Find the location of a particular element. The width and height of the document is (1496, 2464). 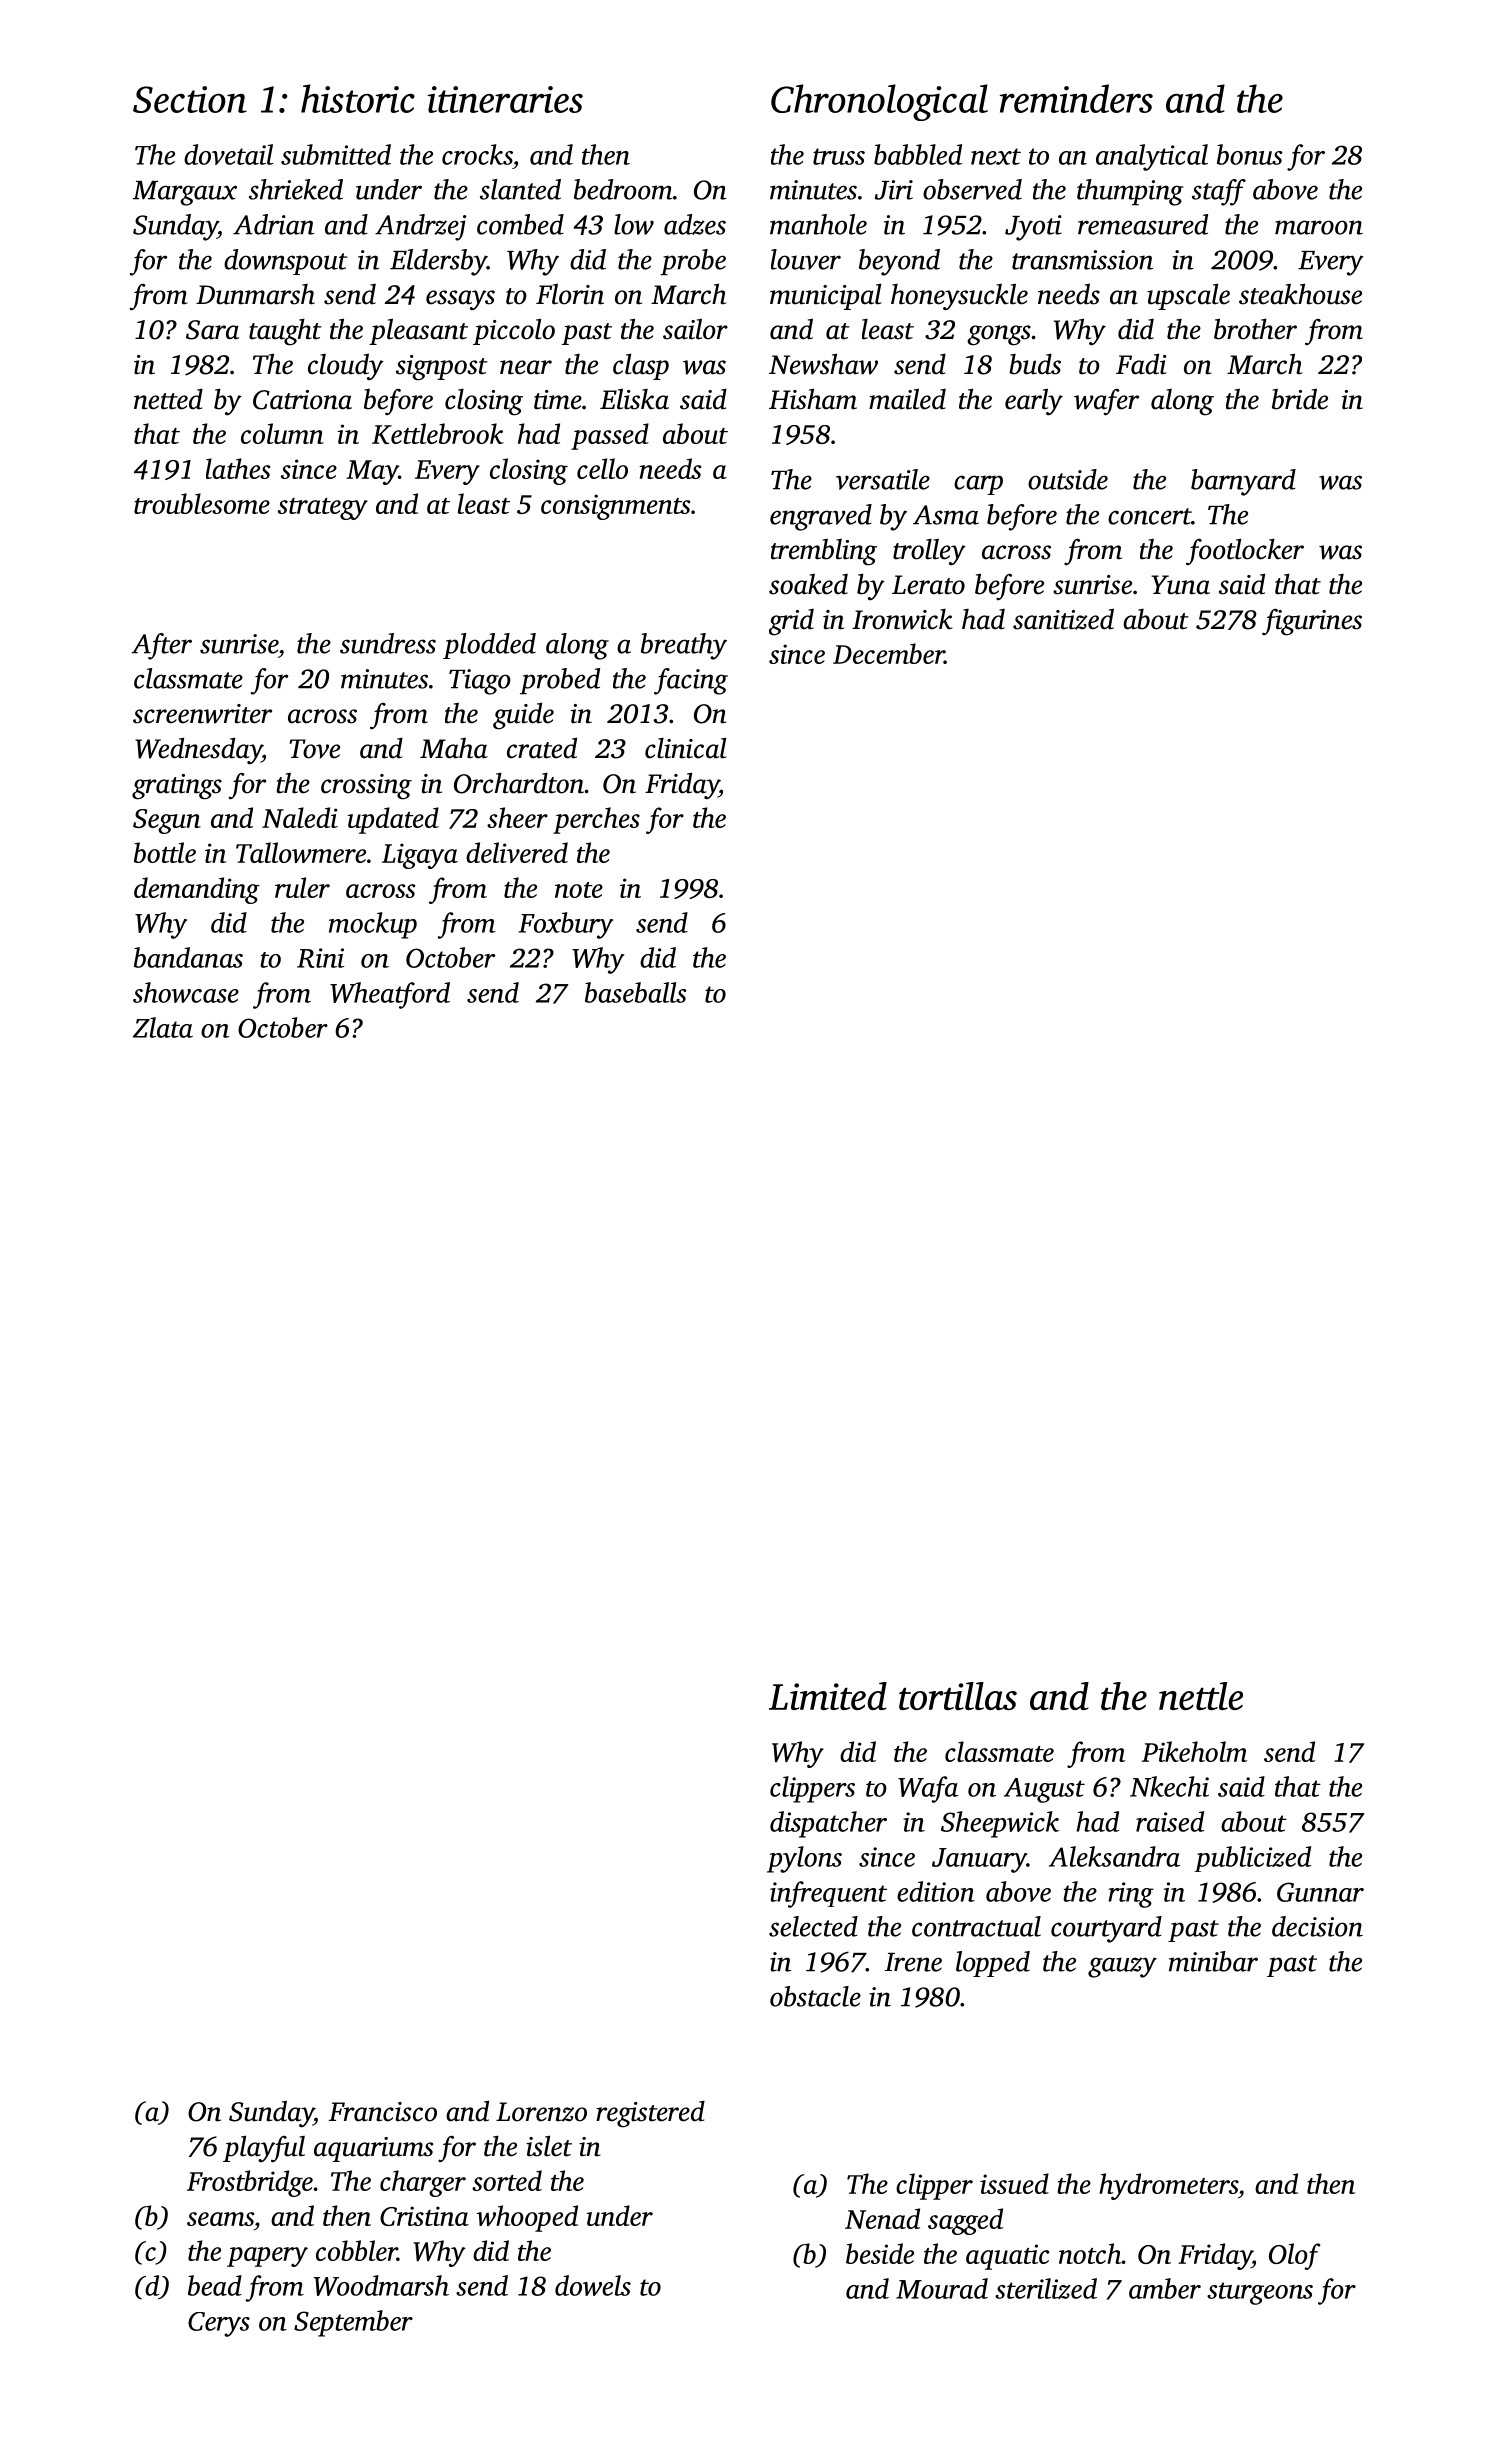

itineraries is located at coordinates (505, 99).
